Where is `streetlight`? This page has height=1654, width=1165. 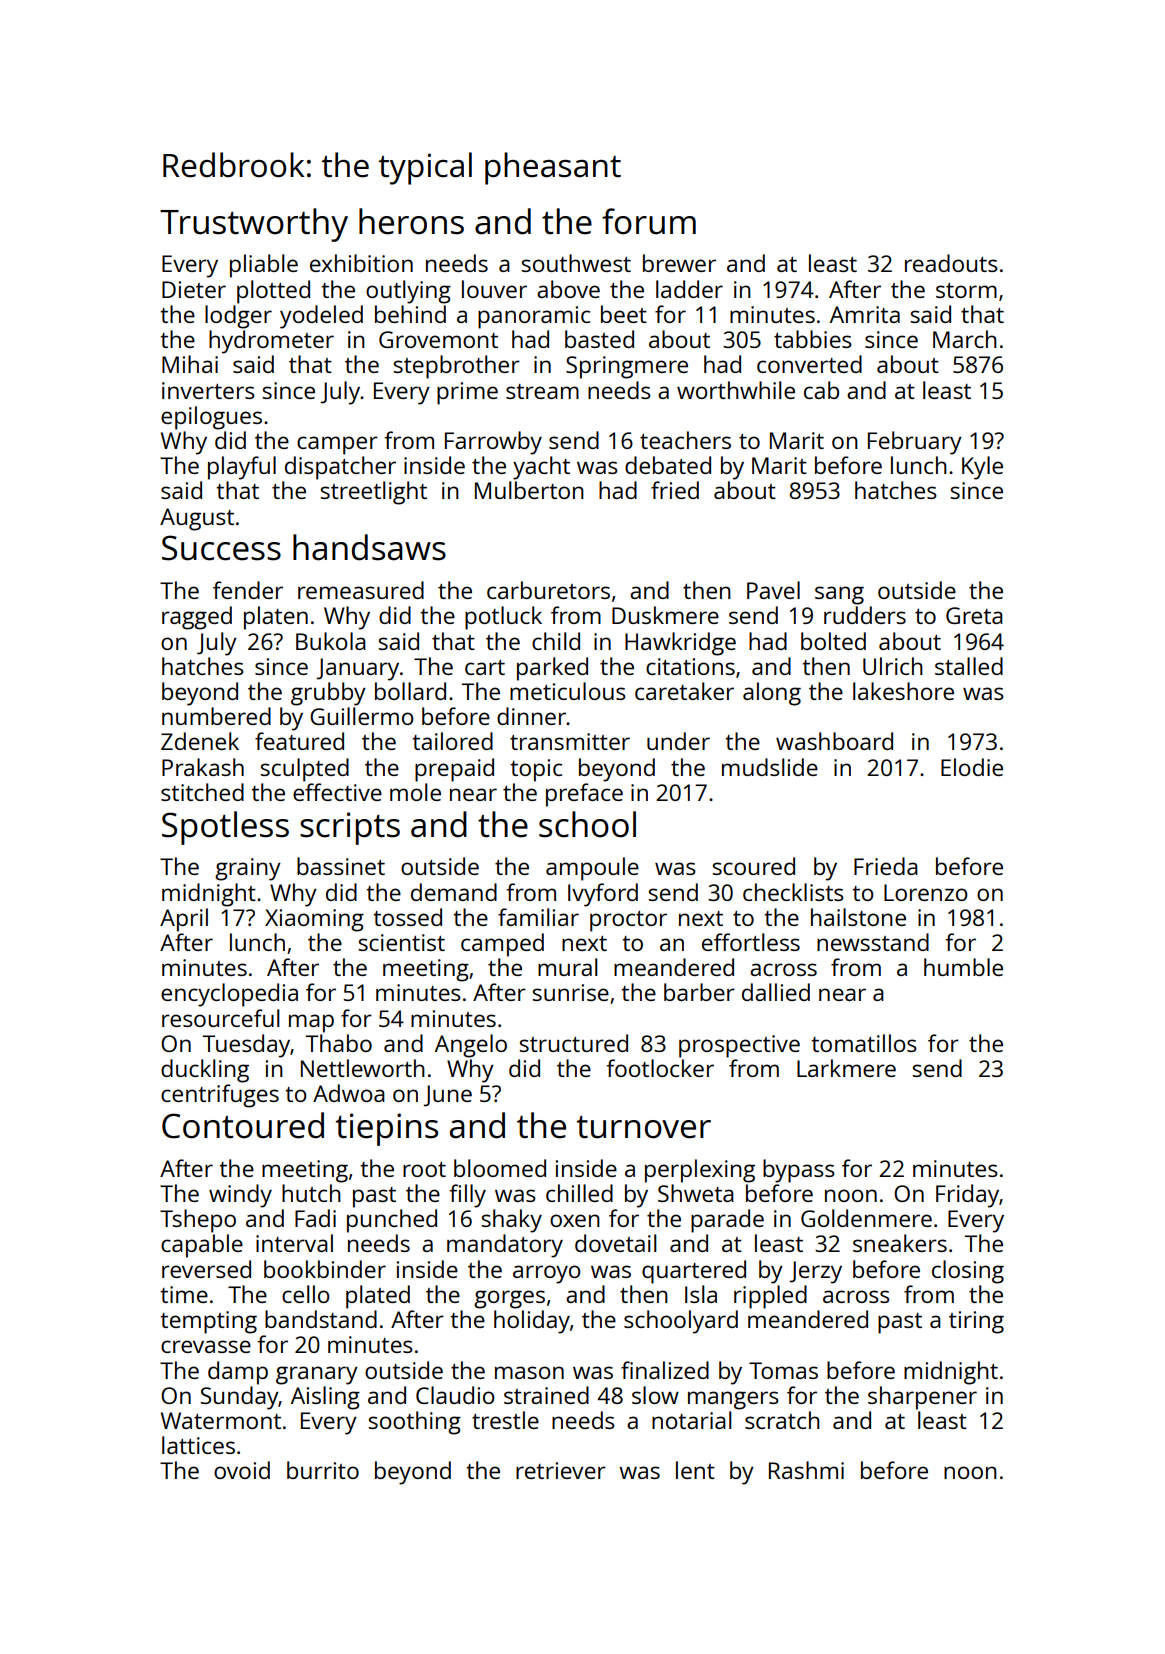 streetlight is located at coordinates (373, 493).
